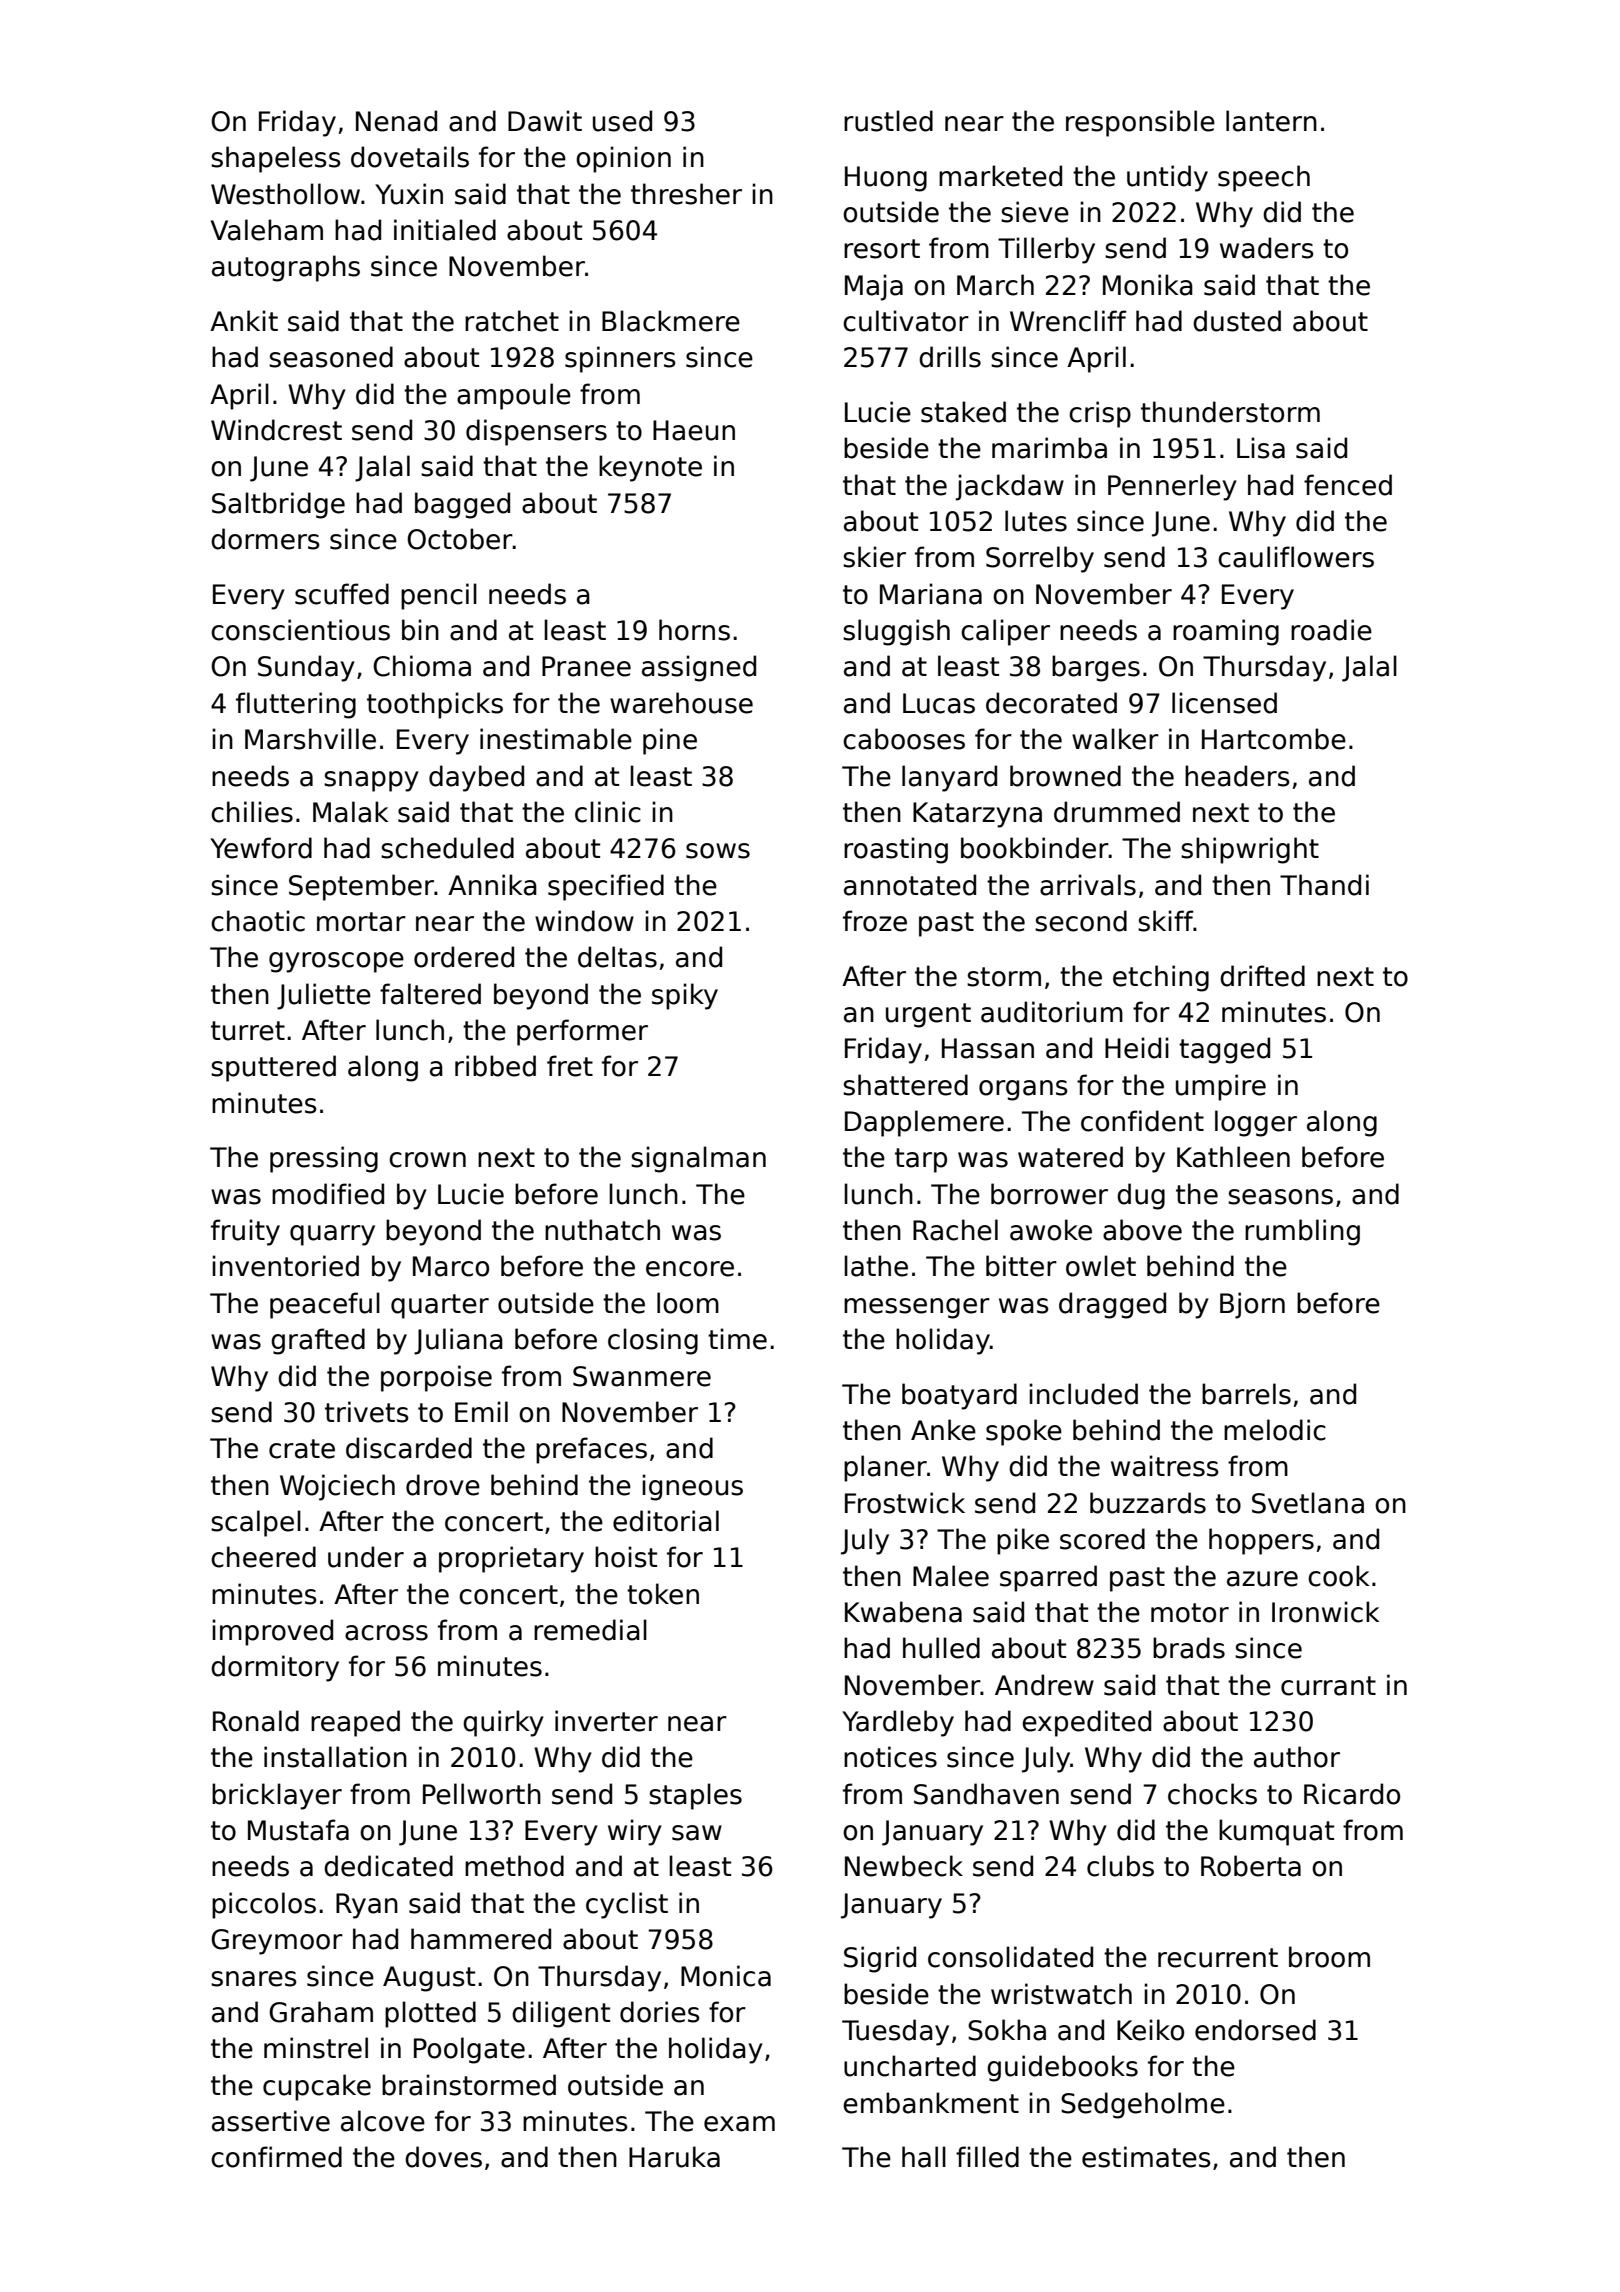 This screenshot has width=1620, height=2292. Describe the element at coordinates (905, 1085) in the screenshot. I see `shattered` at that location.
